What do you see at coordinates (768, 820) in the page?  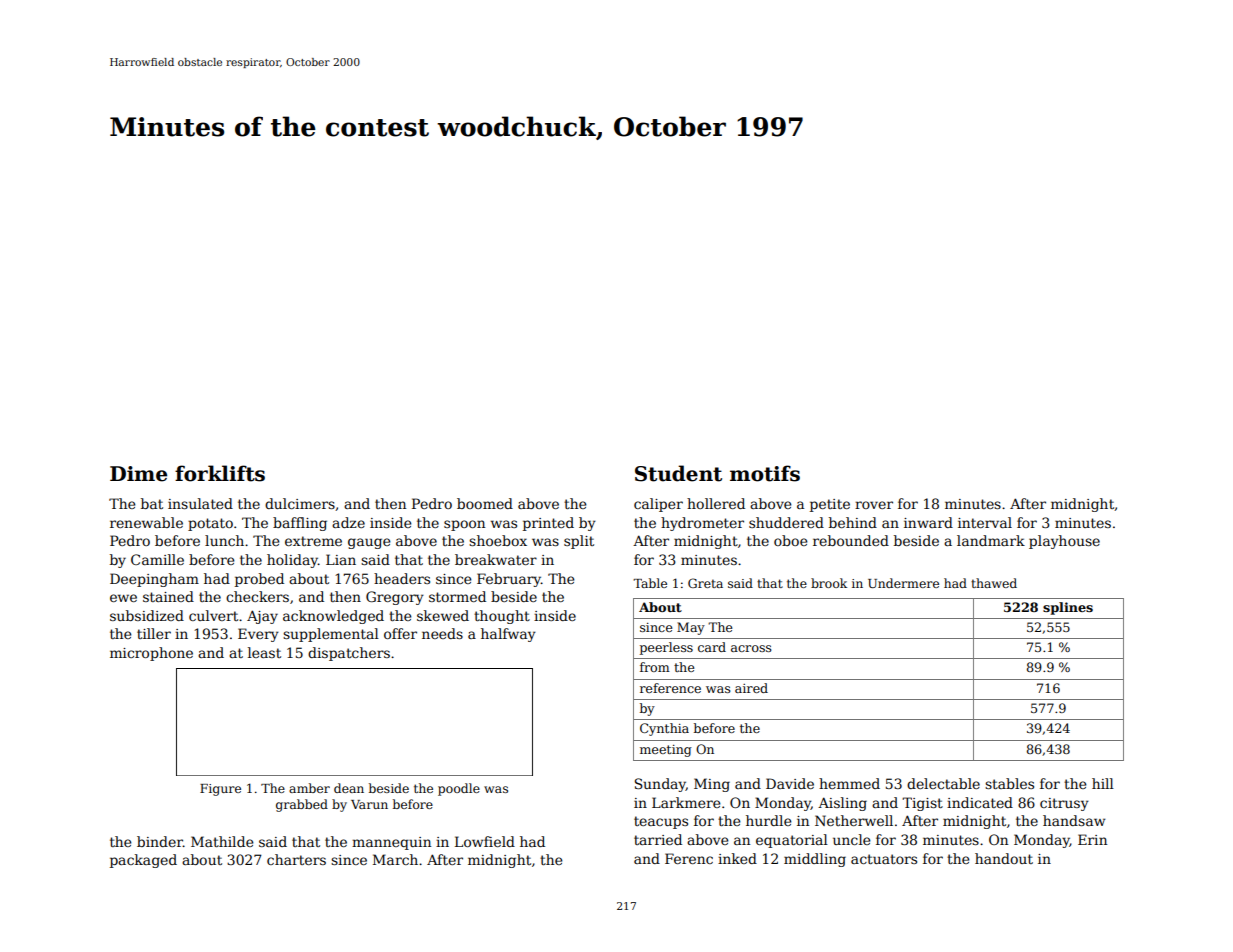 I see `hurdle` at bounding box center [768, 820].
